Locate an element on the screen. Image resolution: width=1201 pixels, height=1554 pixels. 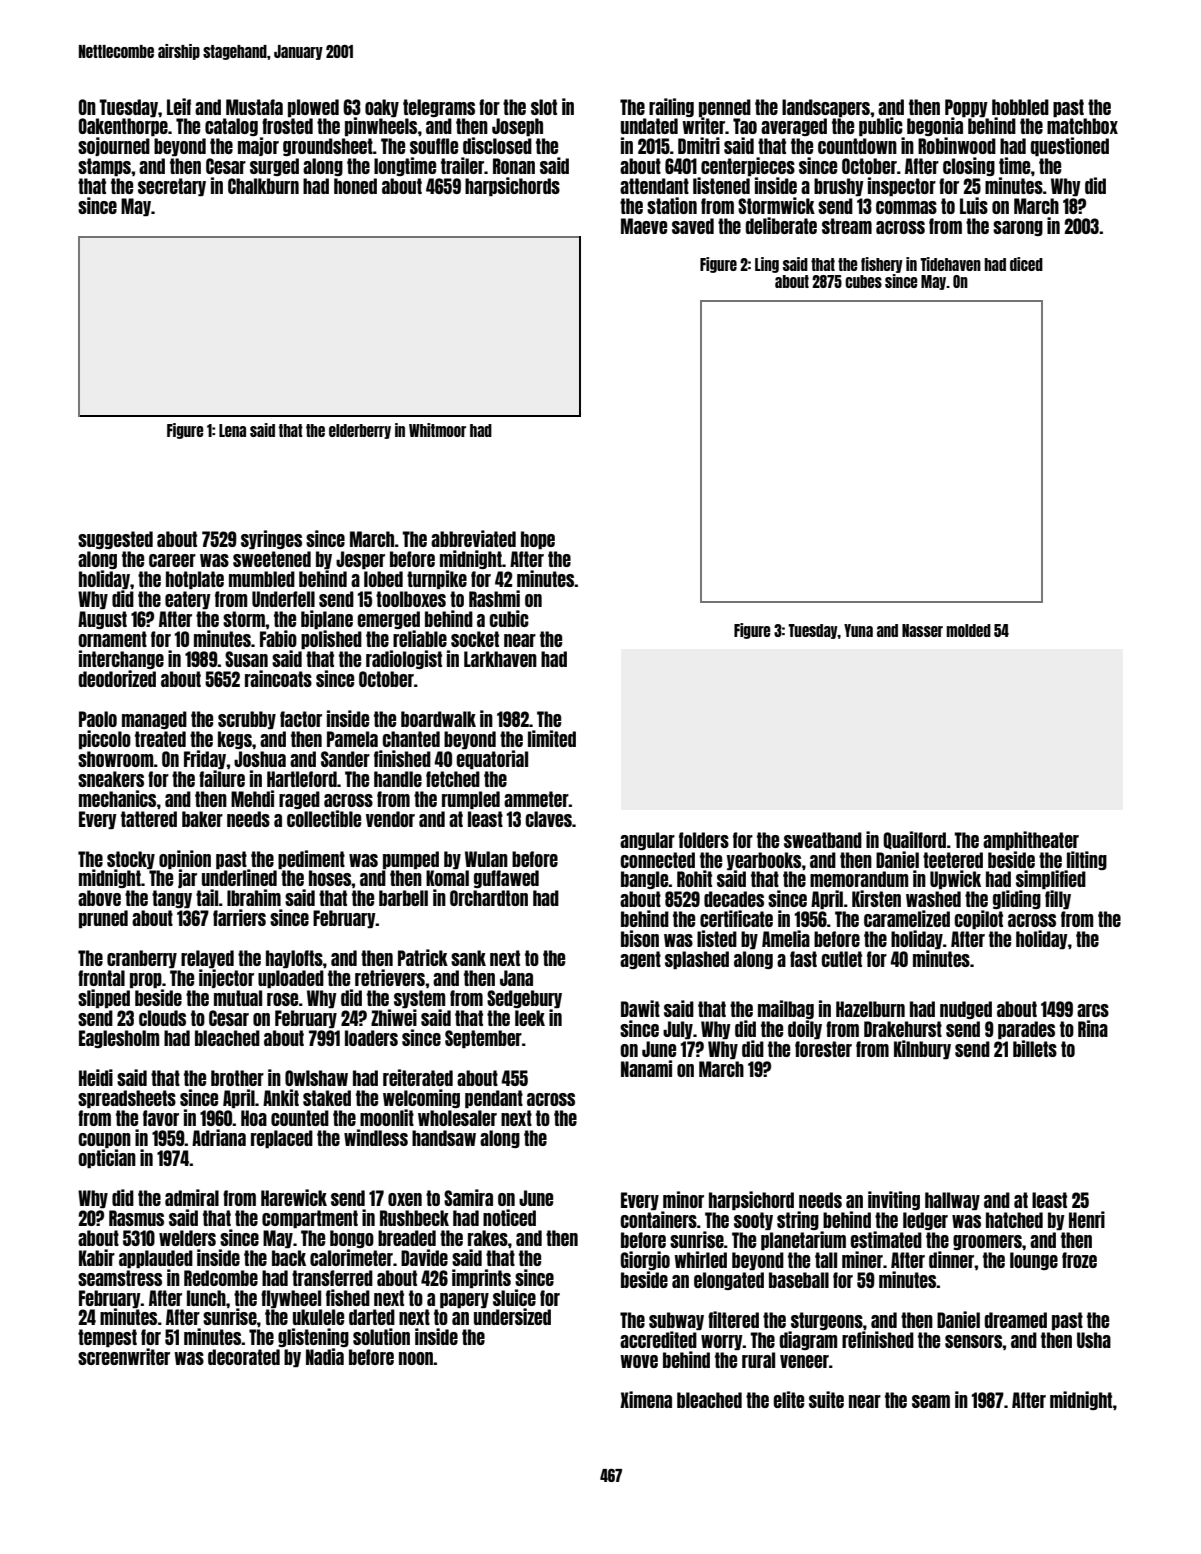
tattered is located at coordinates (149, 819).
